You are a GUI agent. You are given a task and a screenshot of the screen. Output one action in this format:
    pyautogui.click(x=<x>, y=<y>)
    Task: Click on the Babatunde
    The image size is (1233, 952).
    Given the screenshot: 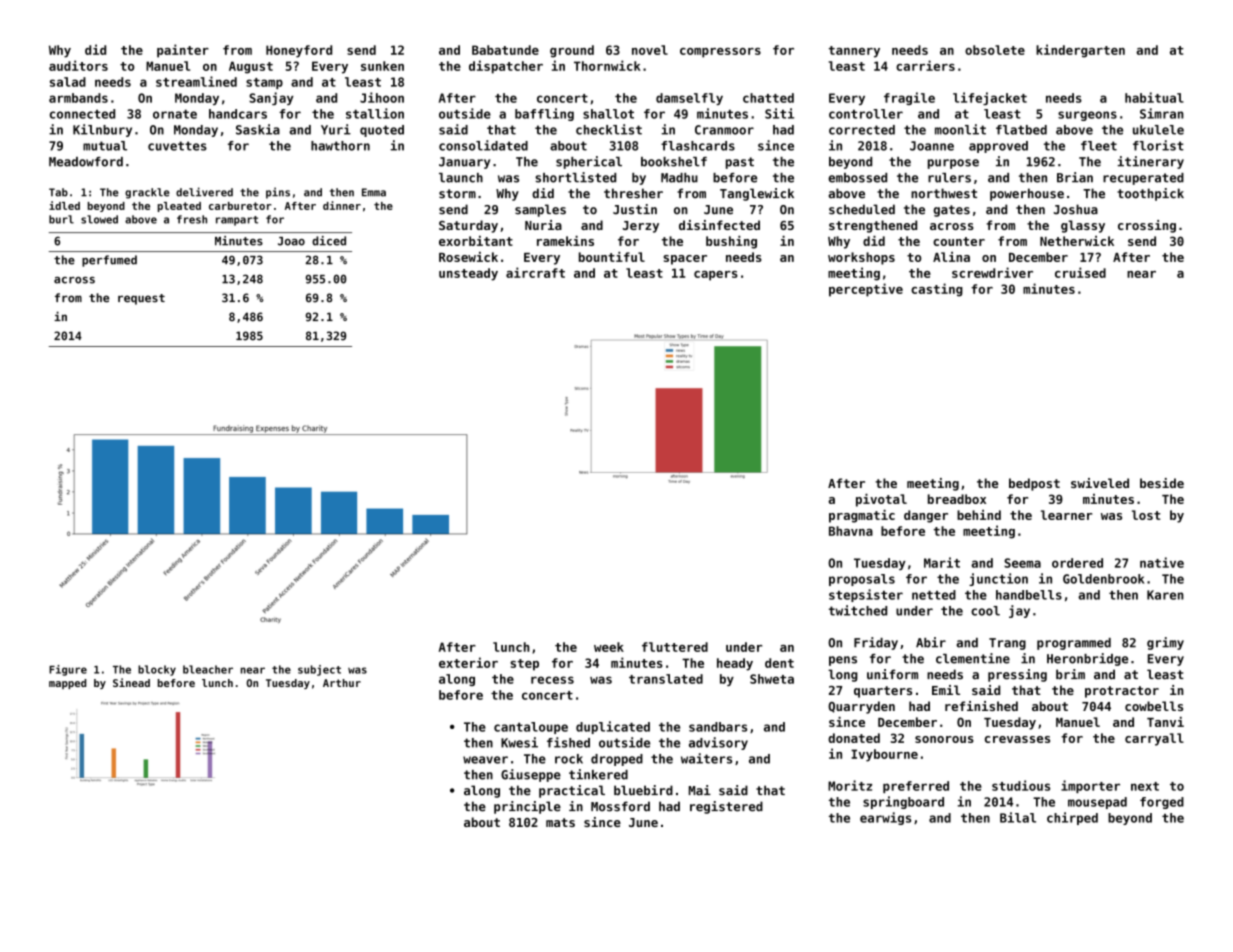 What is the action you would take?
    pyautogui.click(x=505, y=50)
